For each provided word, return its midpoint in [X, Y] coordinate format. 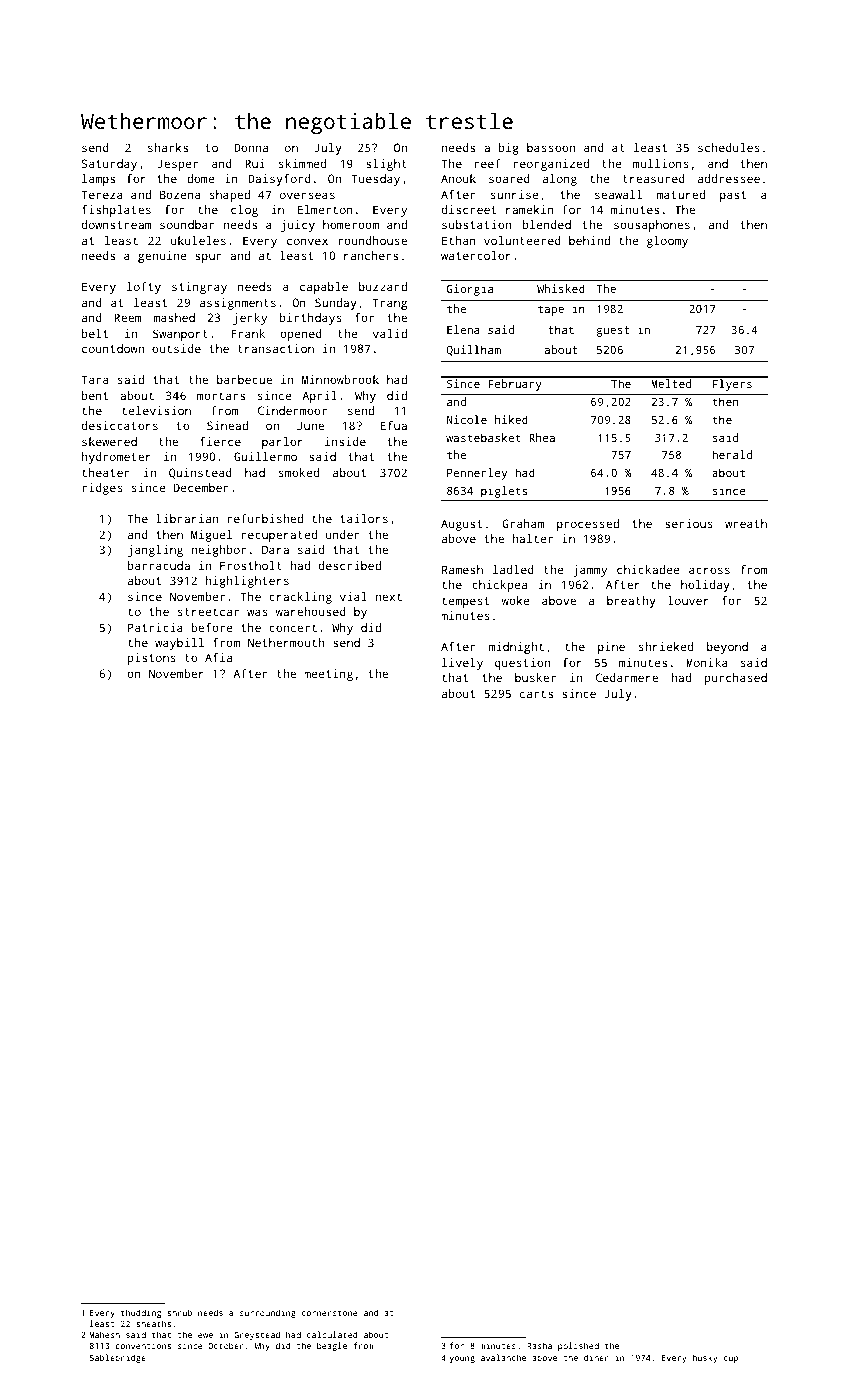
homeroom [351, 224]
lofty [144, 288]
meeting [328, 675]
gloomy [667, 242]
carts [536, 694]
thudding [141, 1313]
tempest [466, 602]
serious [689, 523]
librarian [187, 518]
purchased [736, 679]
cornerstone [330, 1313]
